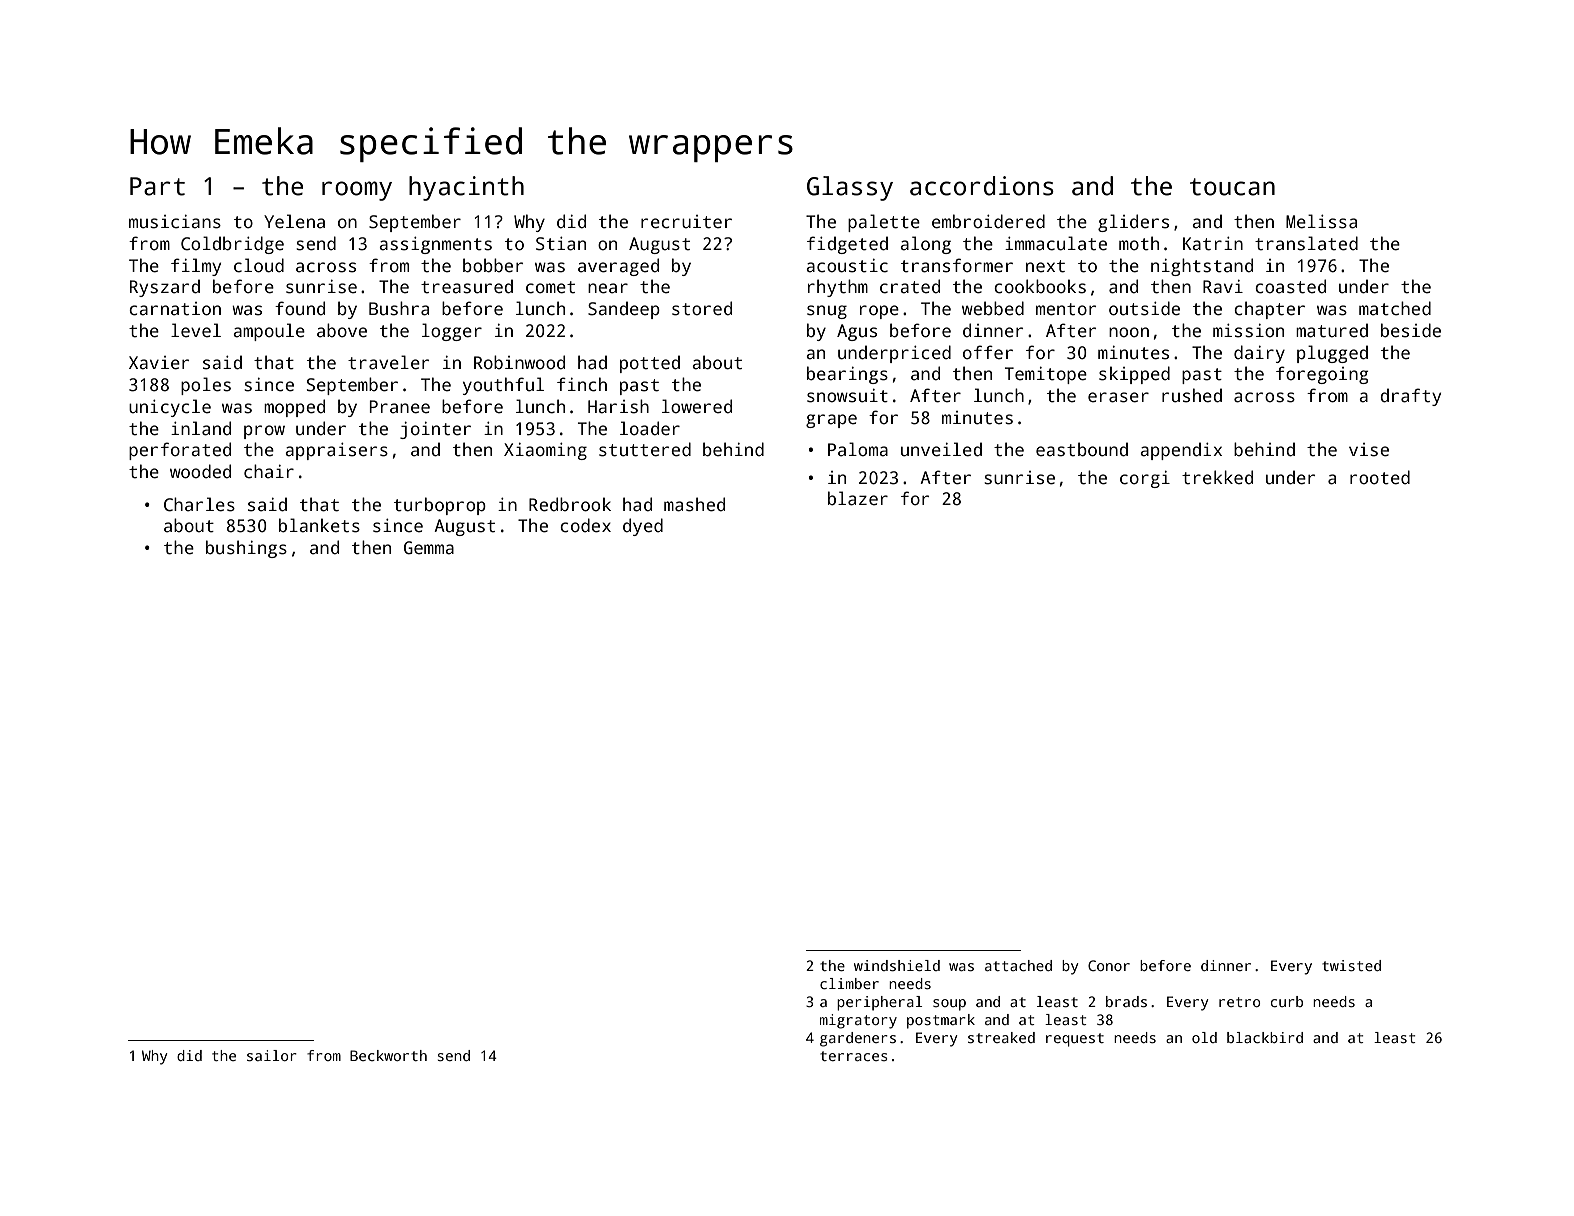 This screenshot has height=1216, width=1574. Describe the element at coordinates (294, 221) in the screenshot. I see `Yelena` at that location.
